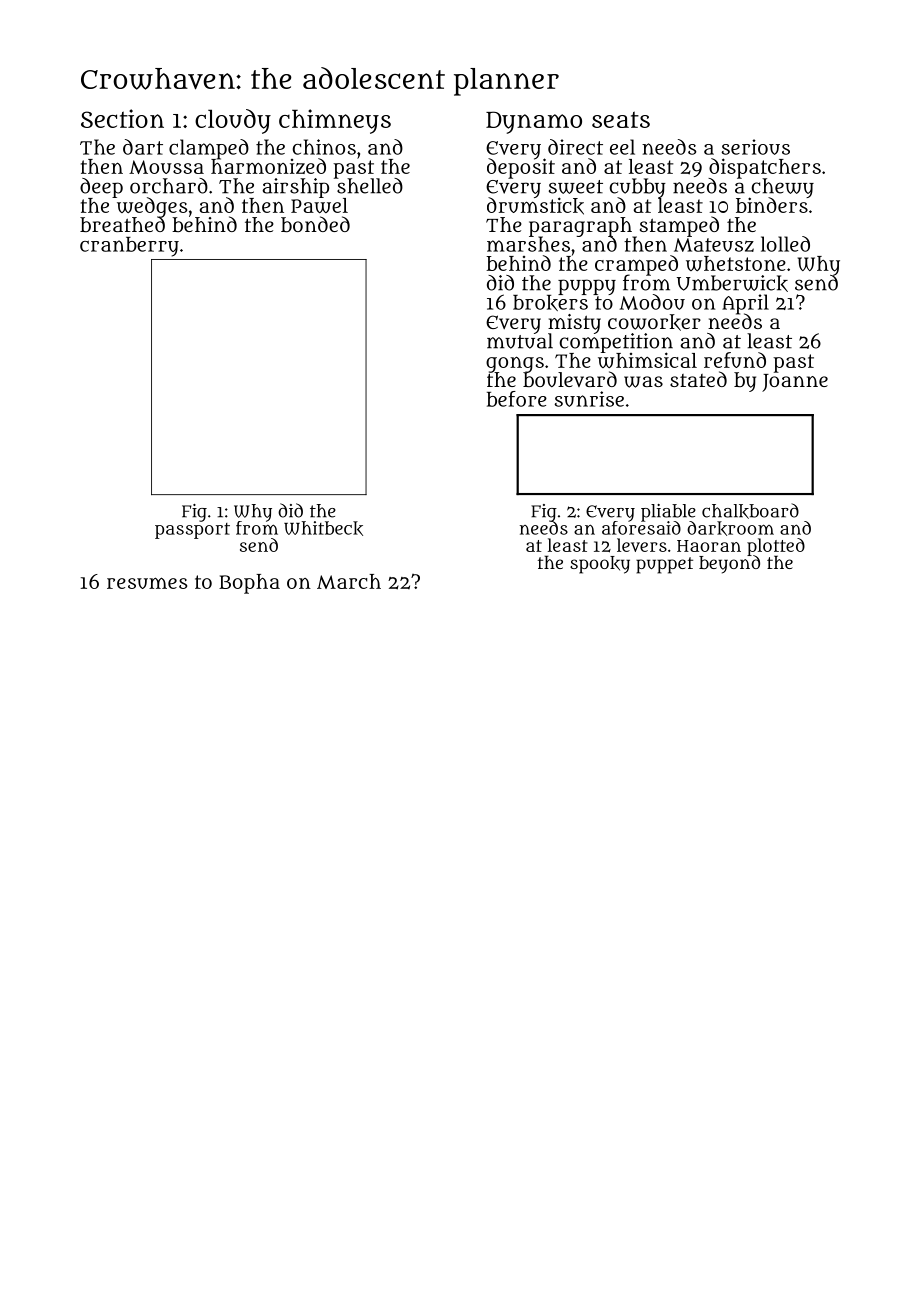 Image resolution: width=924 pixels, height=1311 pixels. Describe the element at coordinates (714, 245) in the screenshot. I see `Mateusz` at that location.
